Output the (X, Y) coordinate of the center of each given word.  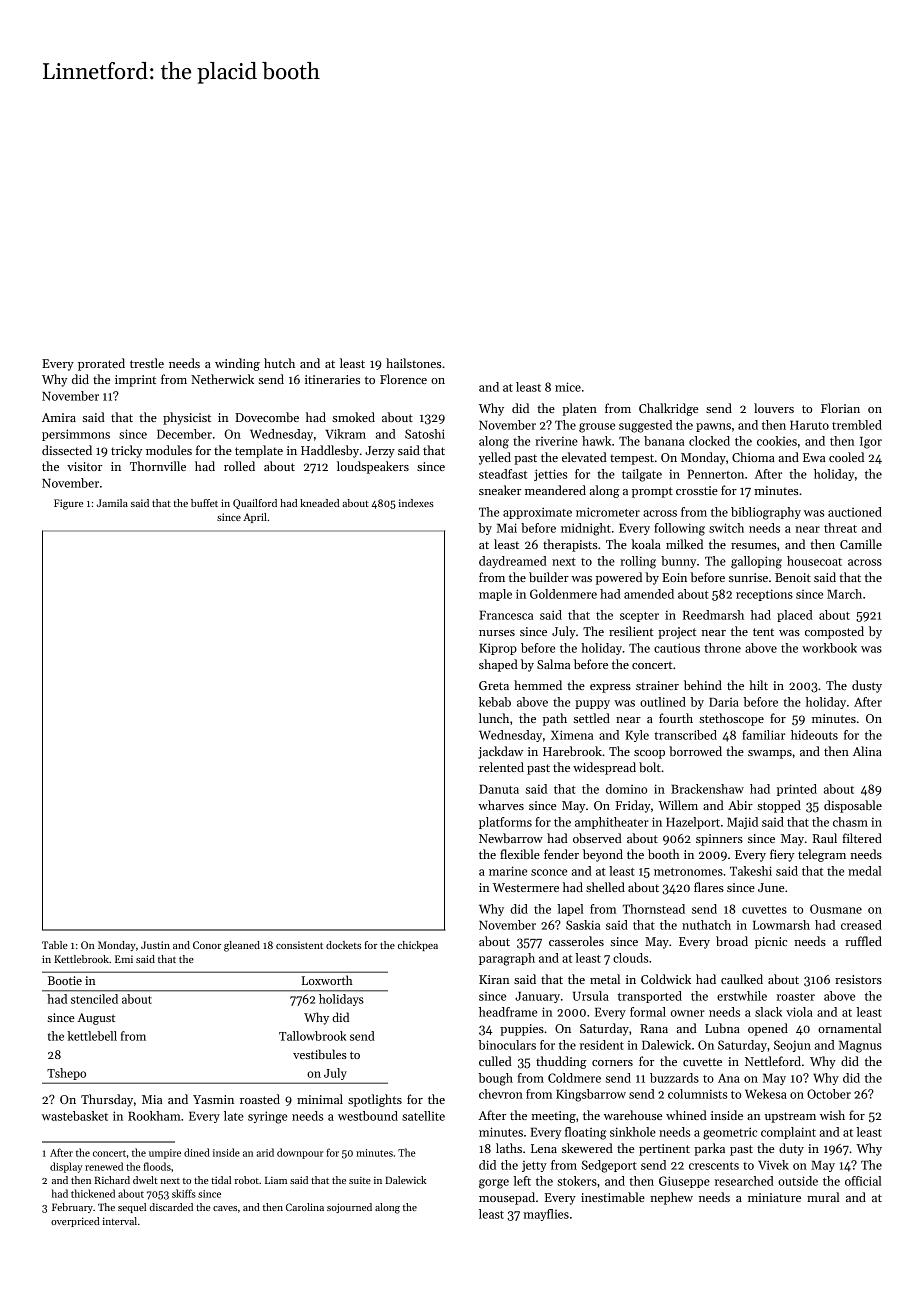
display (66, 1167)
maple (495, 595)
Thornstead (654, 909)
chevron (501, 1094)
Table (55, 945)
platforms (505, 823)
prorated (101, 364)
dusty (867, 686)
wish (832, 1115)
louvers (774, 408)
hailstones (414, 363)
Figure (68, 504)
